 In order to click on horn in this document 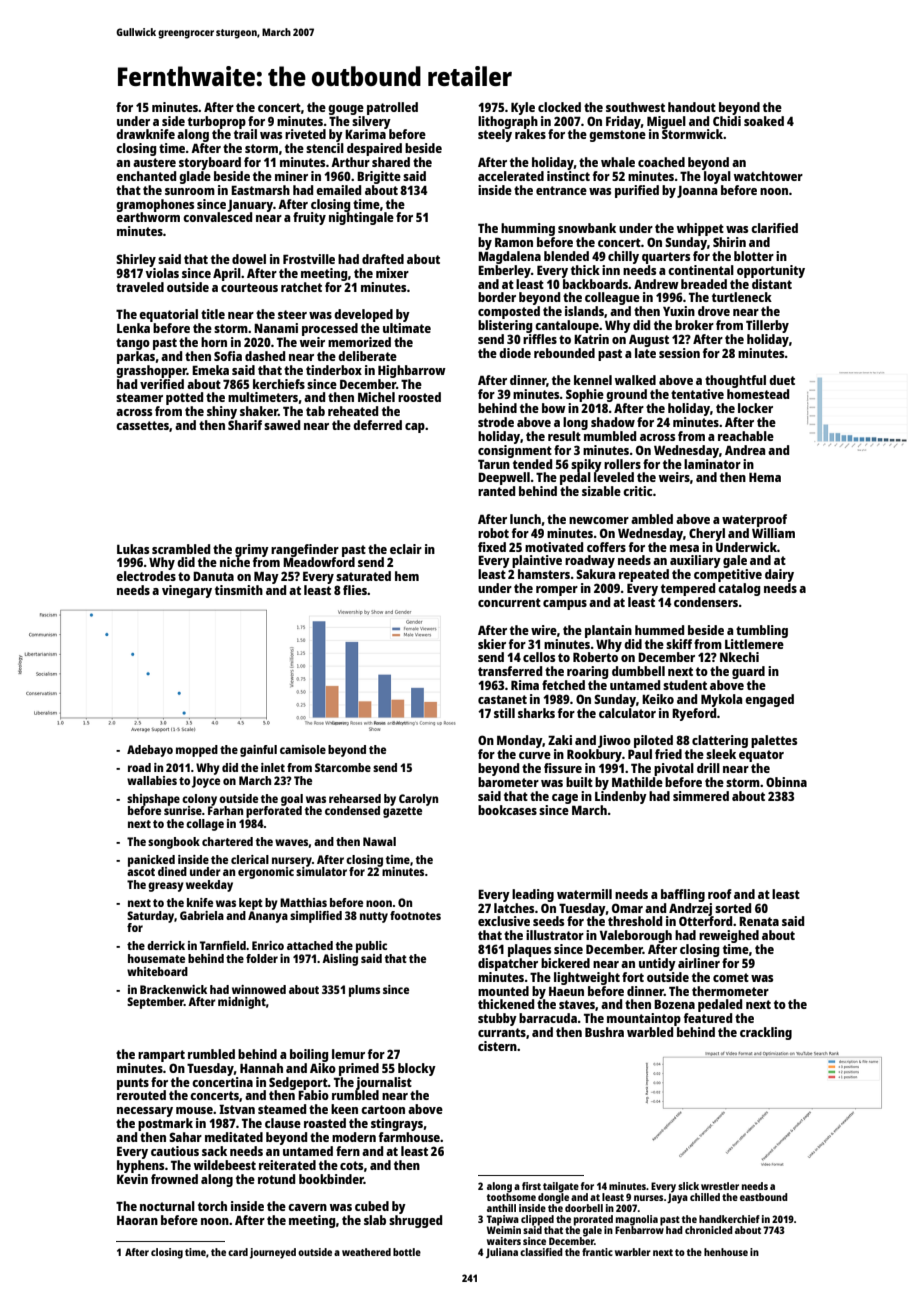, I will do `click(214, 342)`.
